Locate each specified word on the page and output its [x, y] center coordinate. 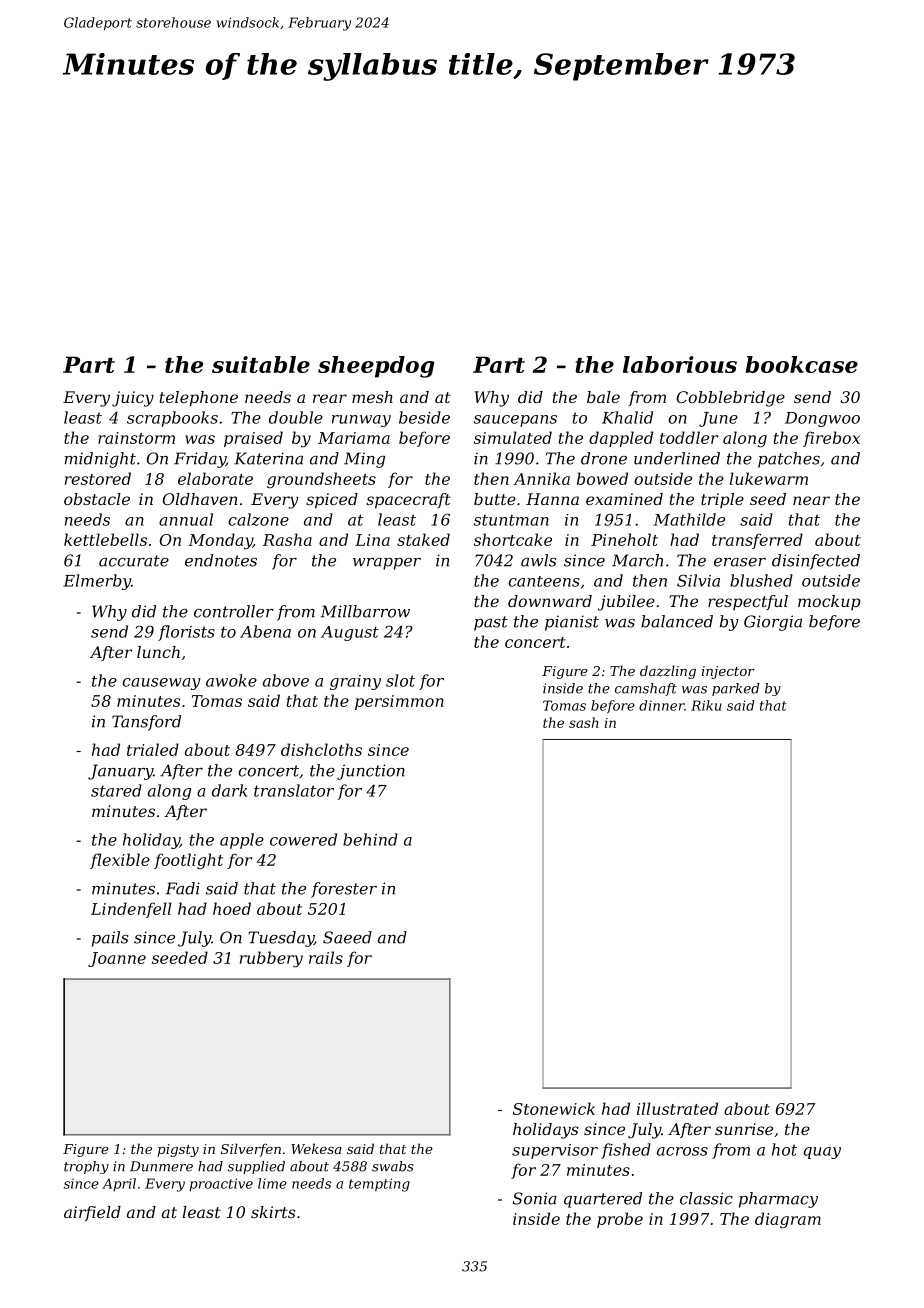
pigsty [178, 1150]
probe [620, 1220]
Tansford [146, 723]
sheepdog [376, 367]
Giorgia [773, 623]
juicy [133, 399]
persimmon [399, 702]
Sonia [535, 1198]
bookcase [801, 364]
